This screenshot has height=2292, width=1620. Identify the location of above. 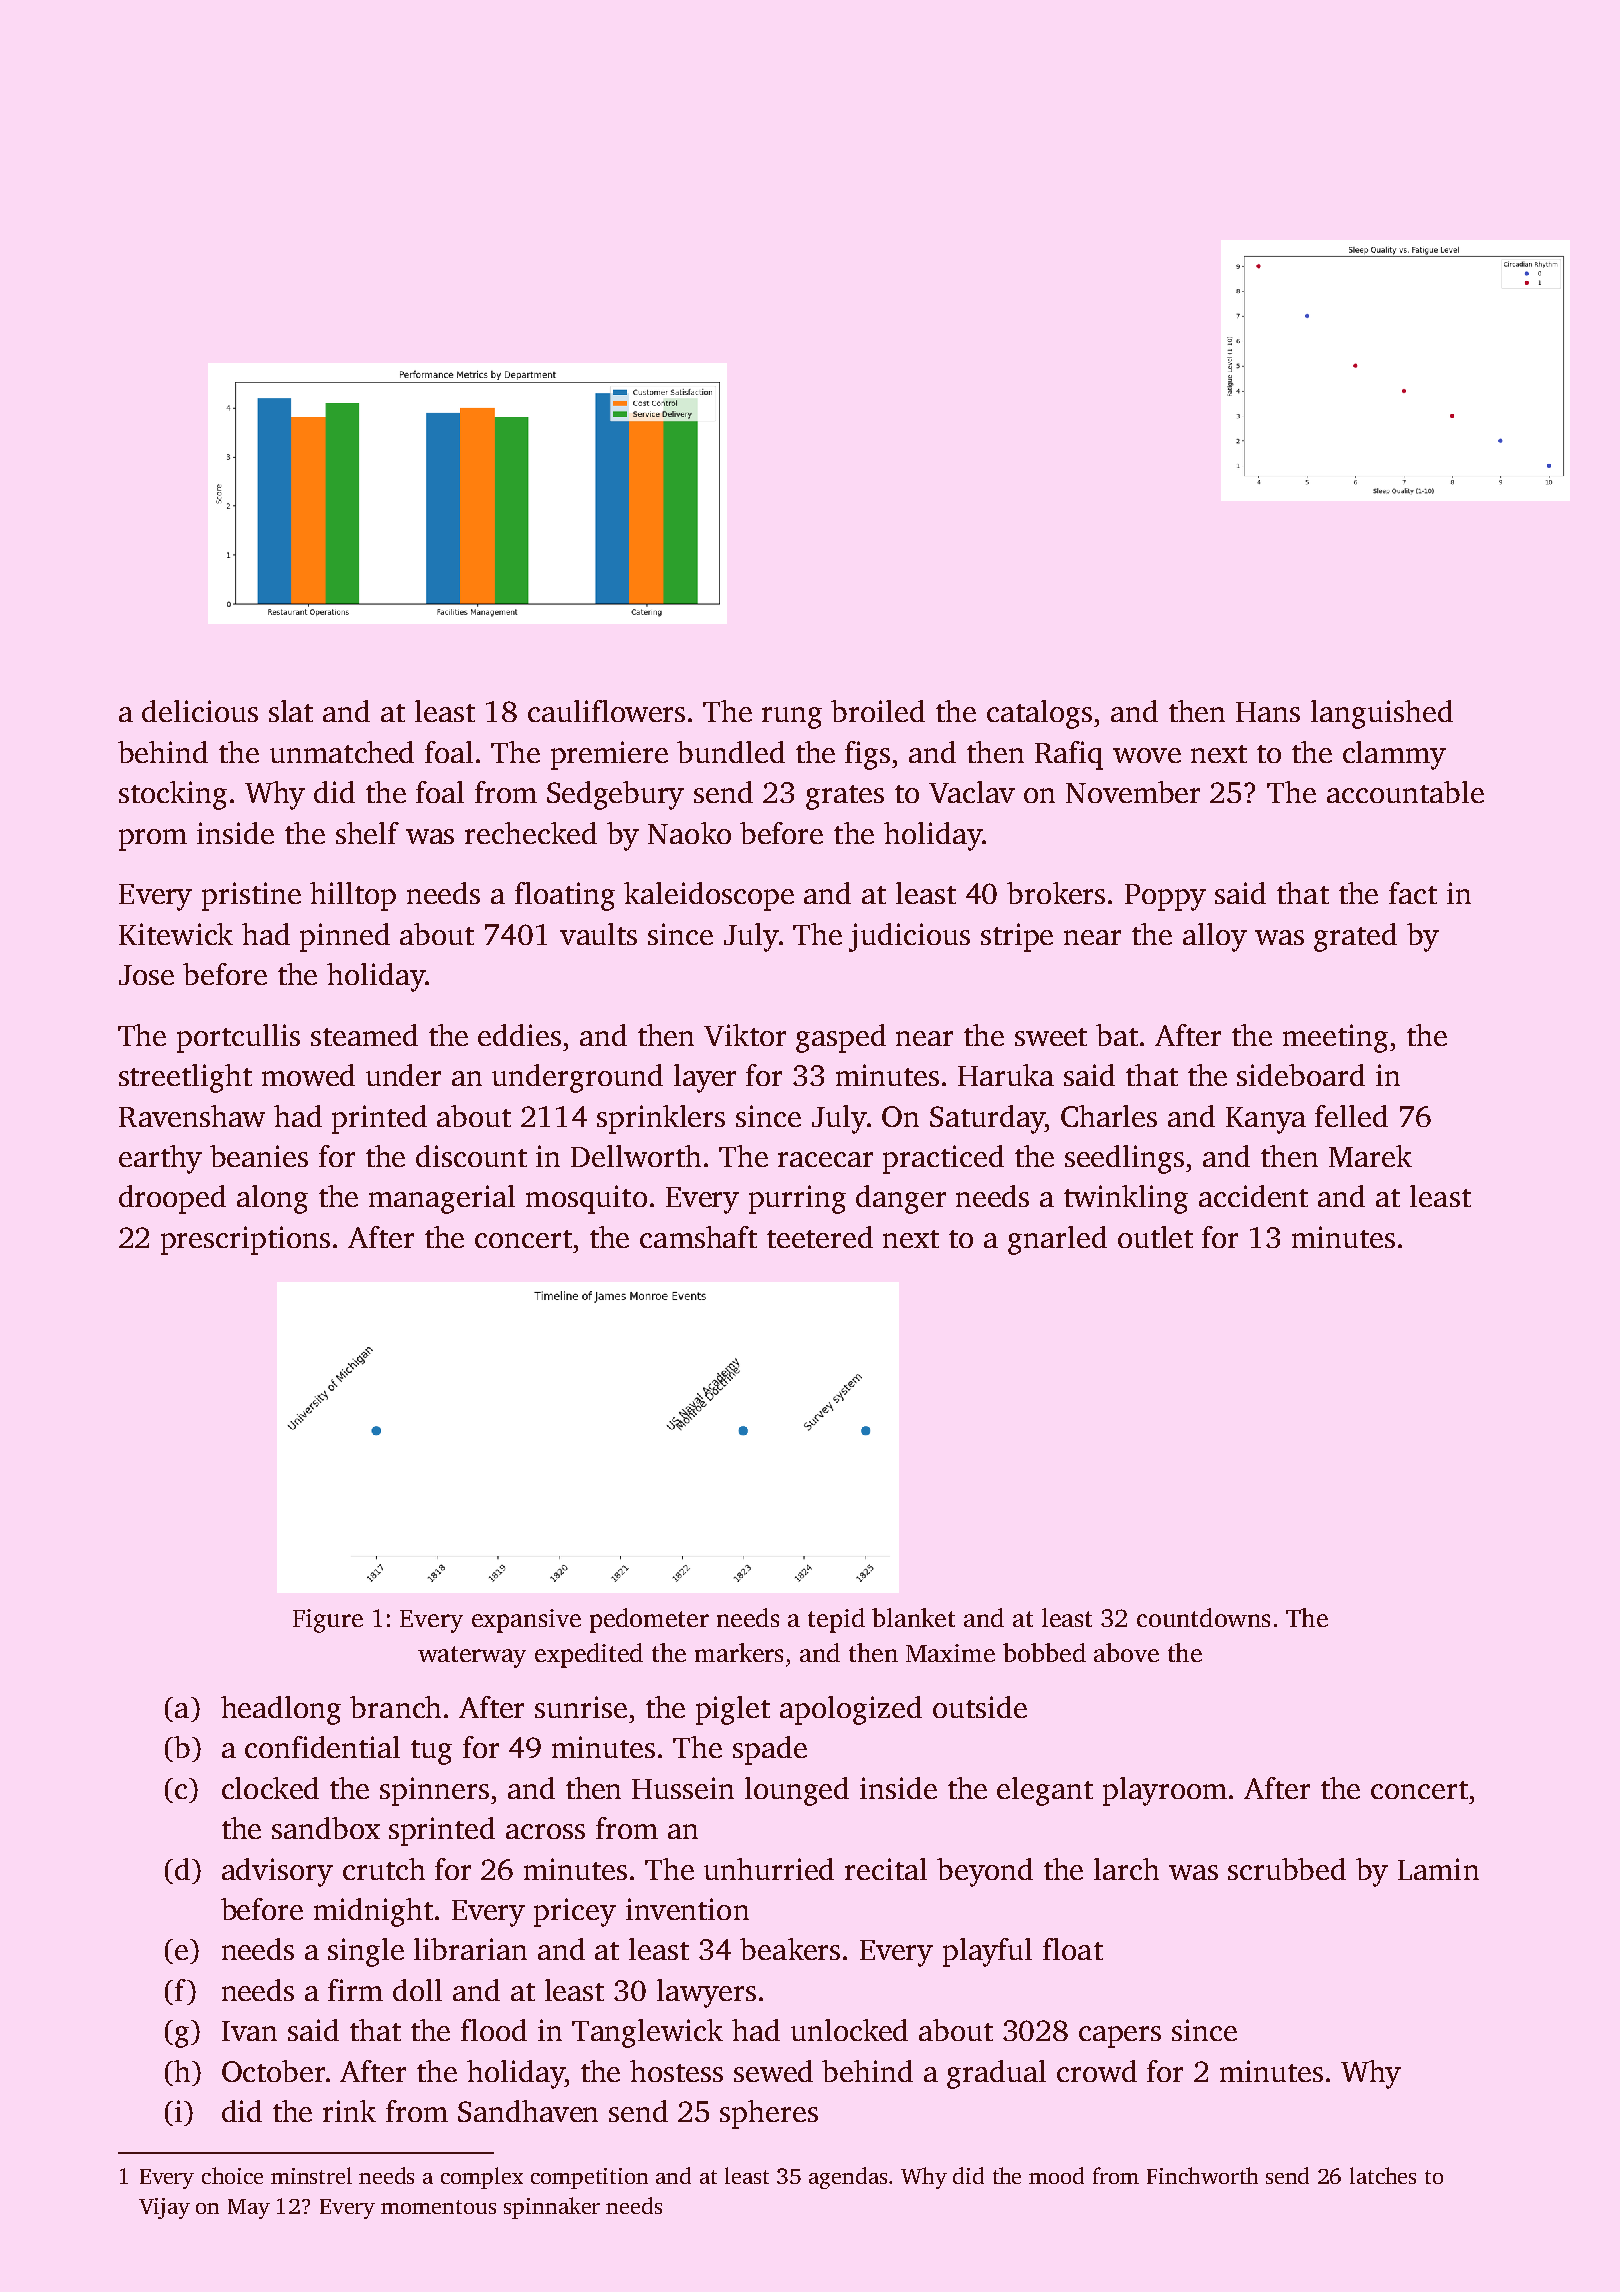
(1126, 1652).
